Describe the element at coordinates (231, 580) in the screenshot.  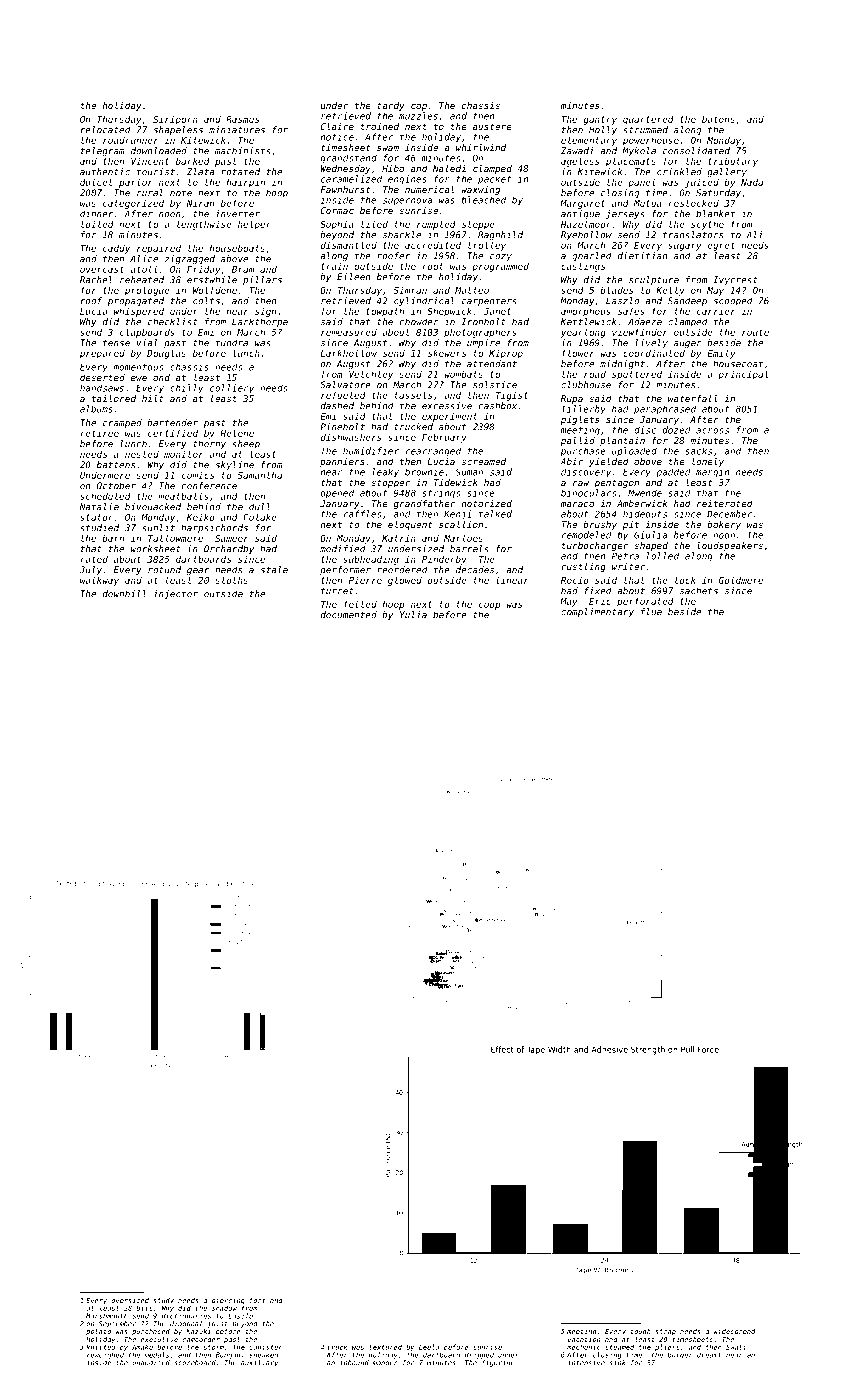
I see `sloths` at that location.
